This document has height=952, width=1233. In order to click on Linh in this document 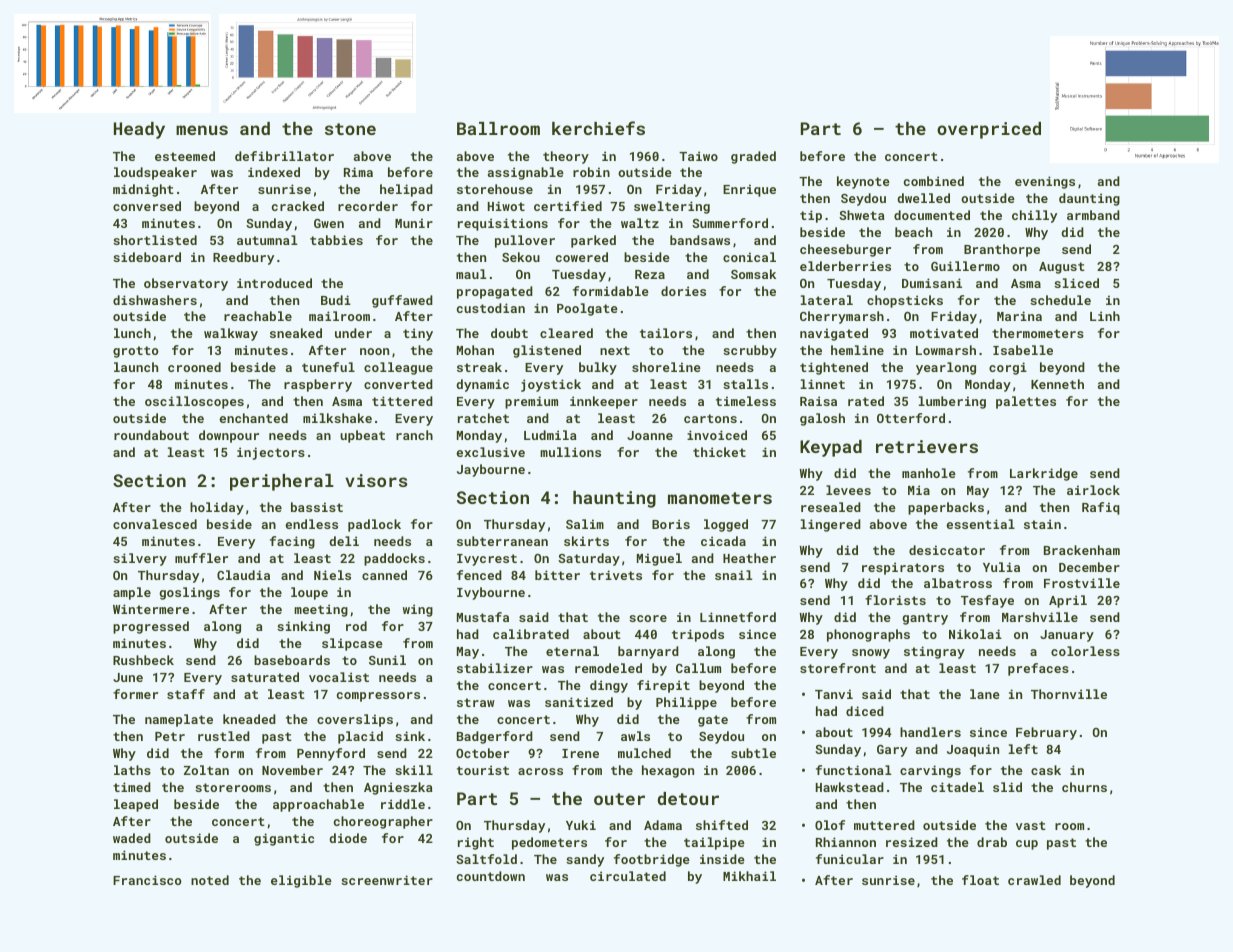, I will do `click(1105, 316)`.
